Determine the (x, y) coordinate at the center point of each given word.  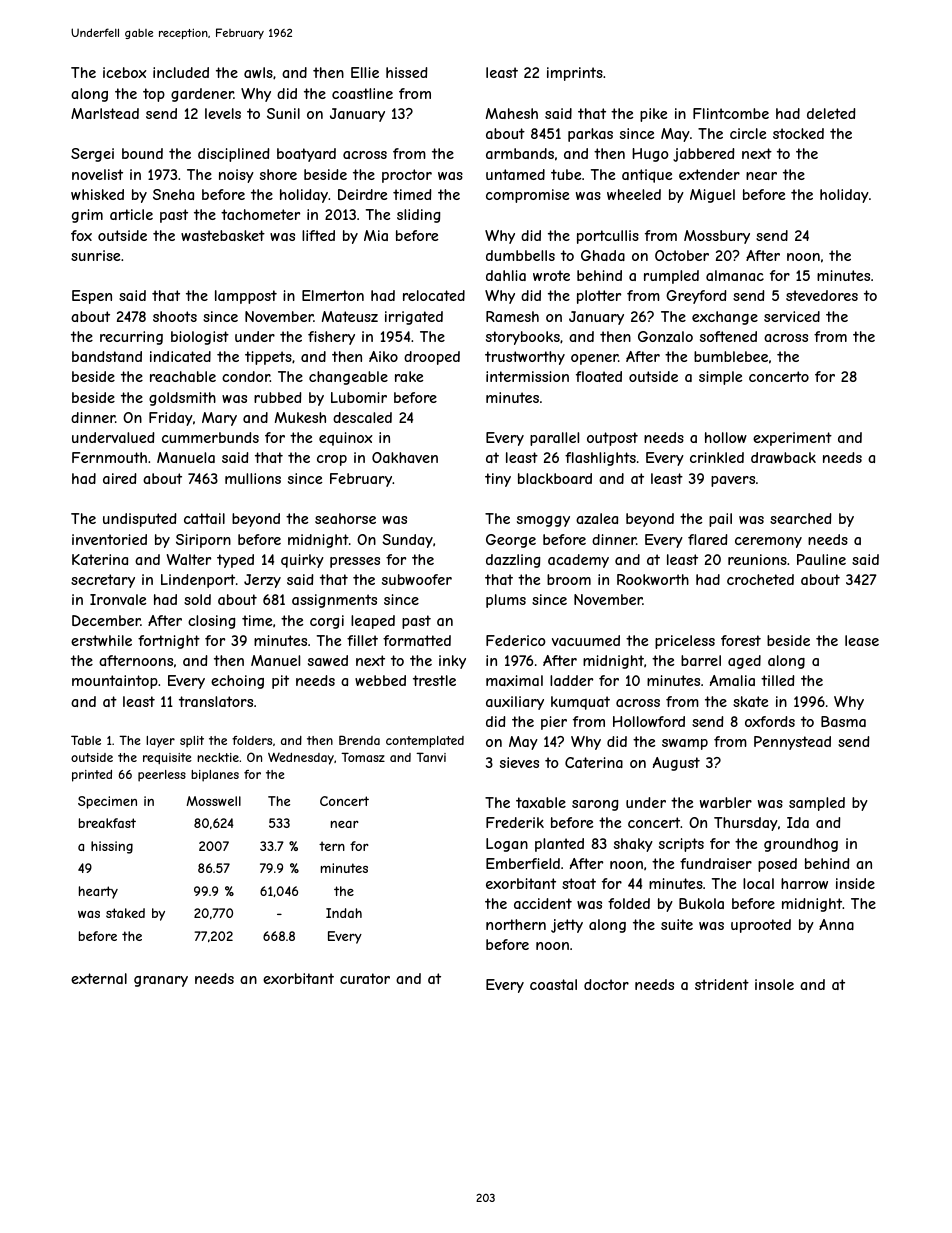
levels (223, 113)
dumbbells (520, 255)
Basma (843, 721)
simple (720, 378)
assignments (334, 601)
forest (741, 640)
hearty (98, 892)
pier (554, 723)
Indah (344, 913)
